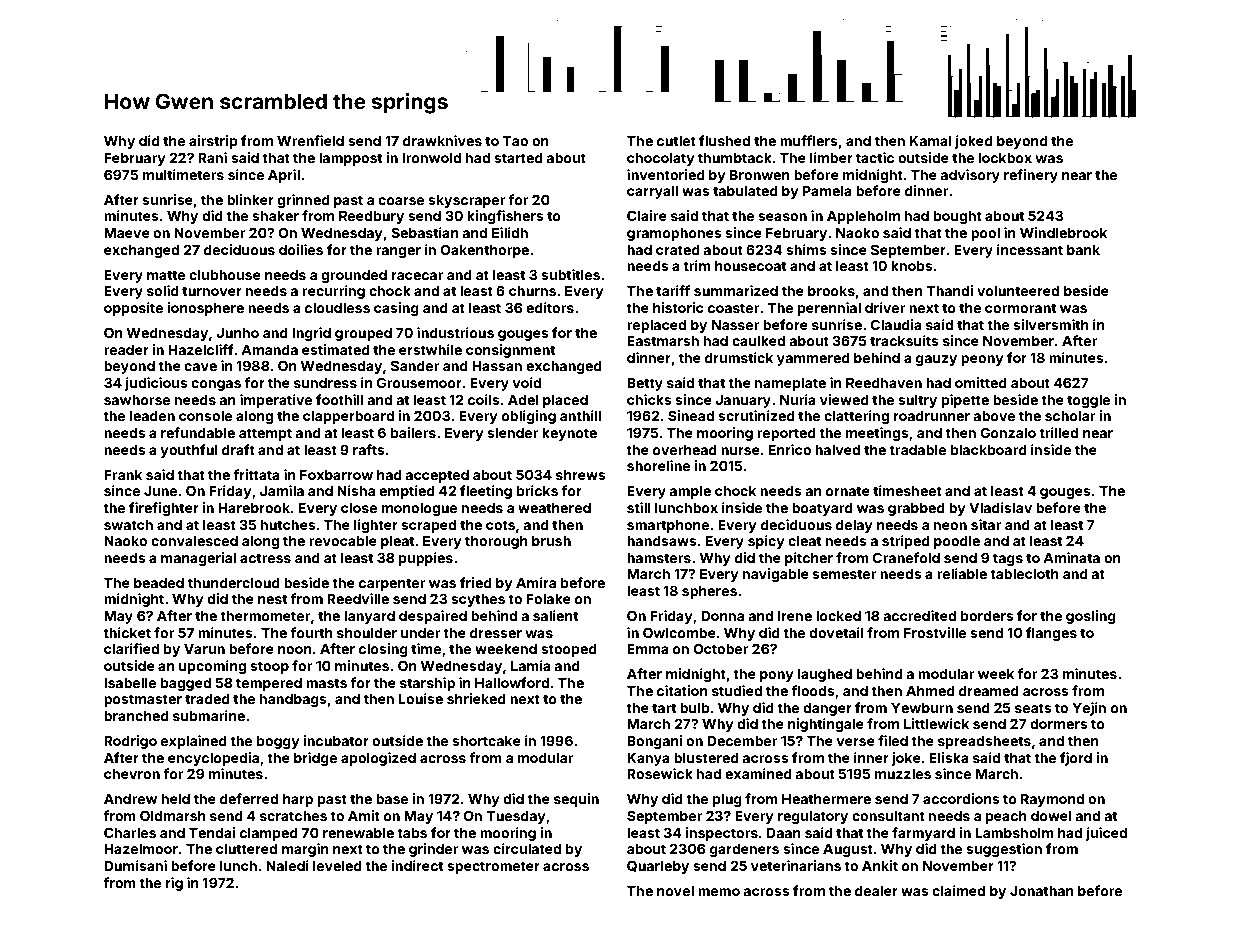 Image resolution: width=1233 pixels, height=952 pixels. Describe the element at coordinates (709, 592) in the page. I see `spheres` at that location.
